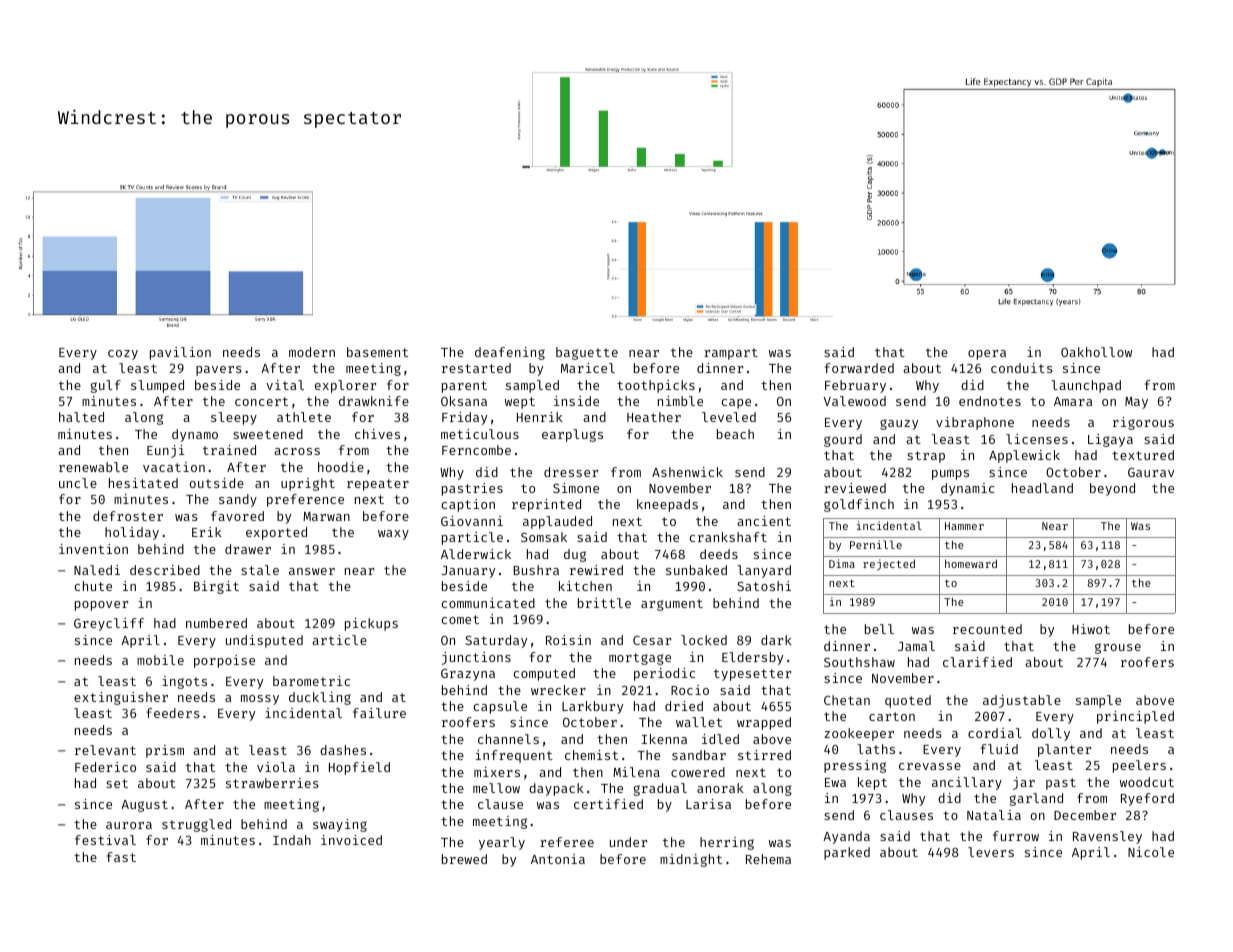  What do you see at coordinates (510, 353) in the image?
I see `deafening` at bounding box center [510, 353].
